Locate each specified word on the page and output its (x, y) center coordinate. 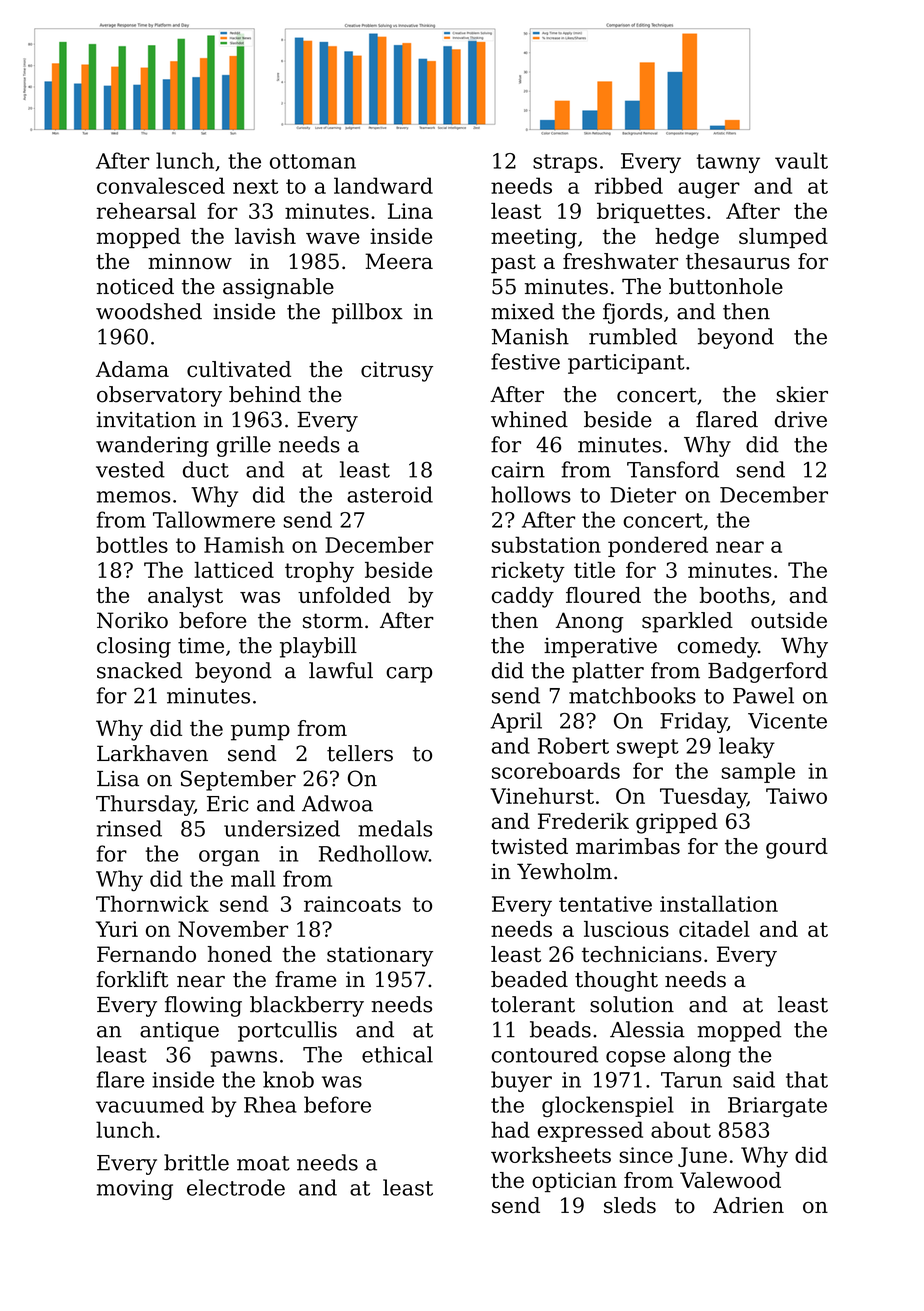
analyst (185, 597)
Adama (132, 369)
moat (263, 1163)
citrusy (397, 371)
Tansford (673, 469)
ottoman (313, 161)
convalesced (161, 185)
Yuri (117, 929)
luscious (626, 929)
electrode (236, 1187)
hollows (531, 494)
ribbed (629, 185)
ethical (397, 1054)
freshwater (620, 261)
